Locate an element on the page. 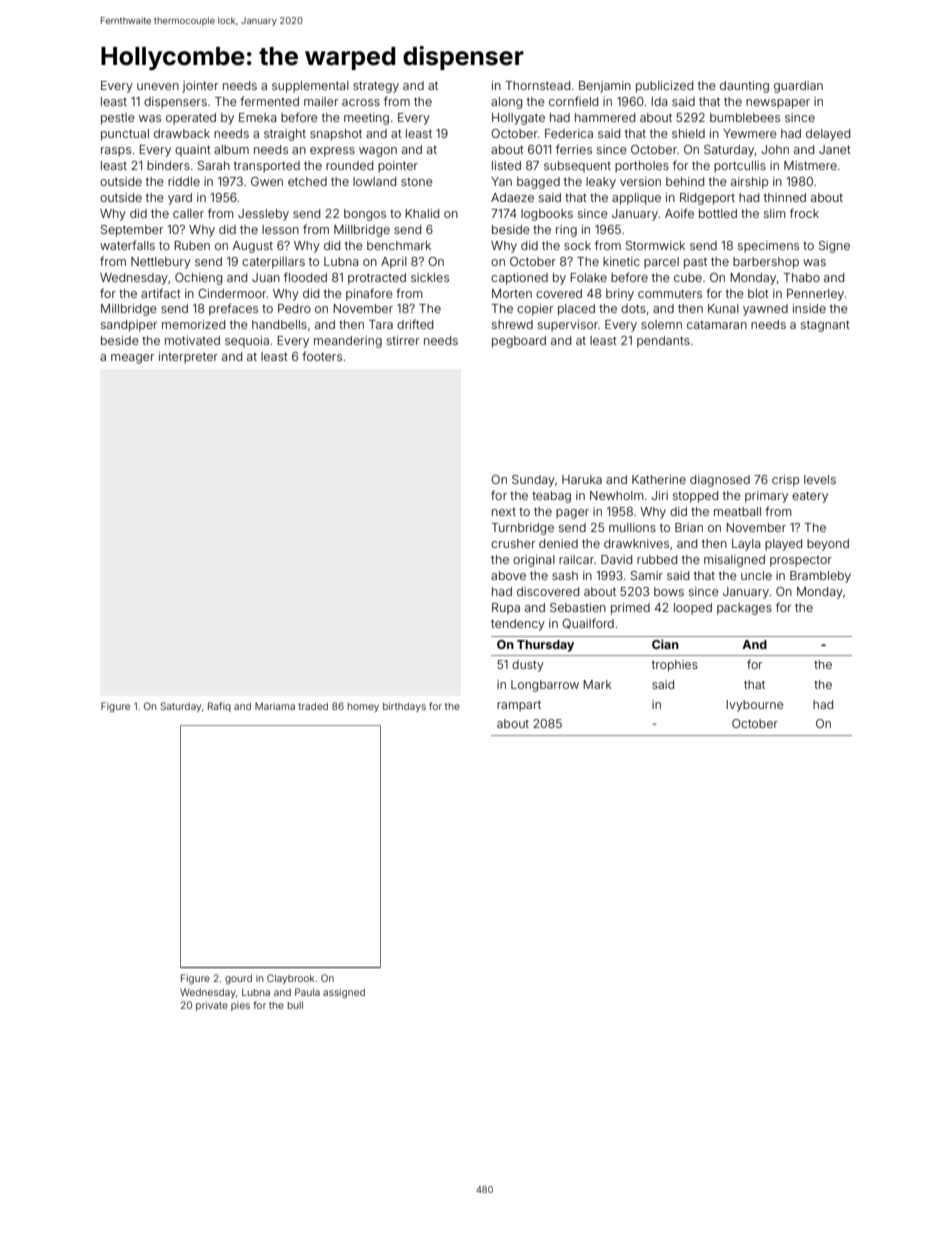  levels is located at coordinates (820, 479).
